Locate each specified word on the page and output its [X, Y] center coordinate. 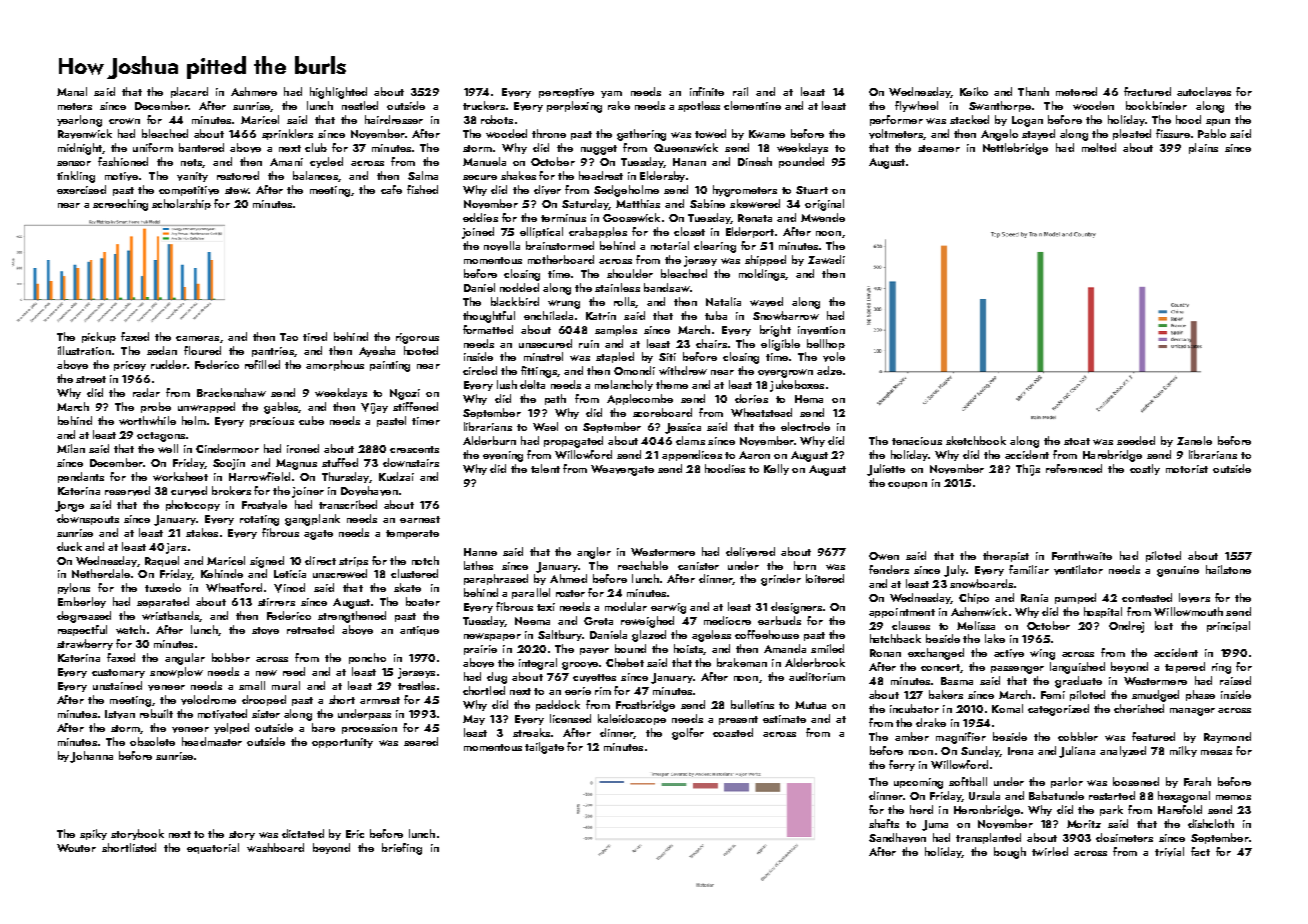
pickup [99, 337]
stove [265, 631]
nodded [519, 287]
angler [594, 553]
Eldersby [662, 176]
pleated [1132, 134]
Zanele [1194, 440]
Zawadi [826, 259]
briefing [402, 849]
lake [995, 638]
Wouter [76, 848]
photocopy [193, 505]
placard [189, 92]
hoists [688, 648]
